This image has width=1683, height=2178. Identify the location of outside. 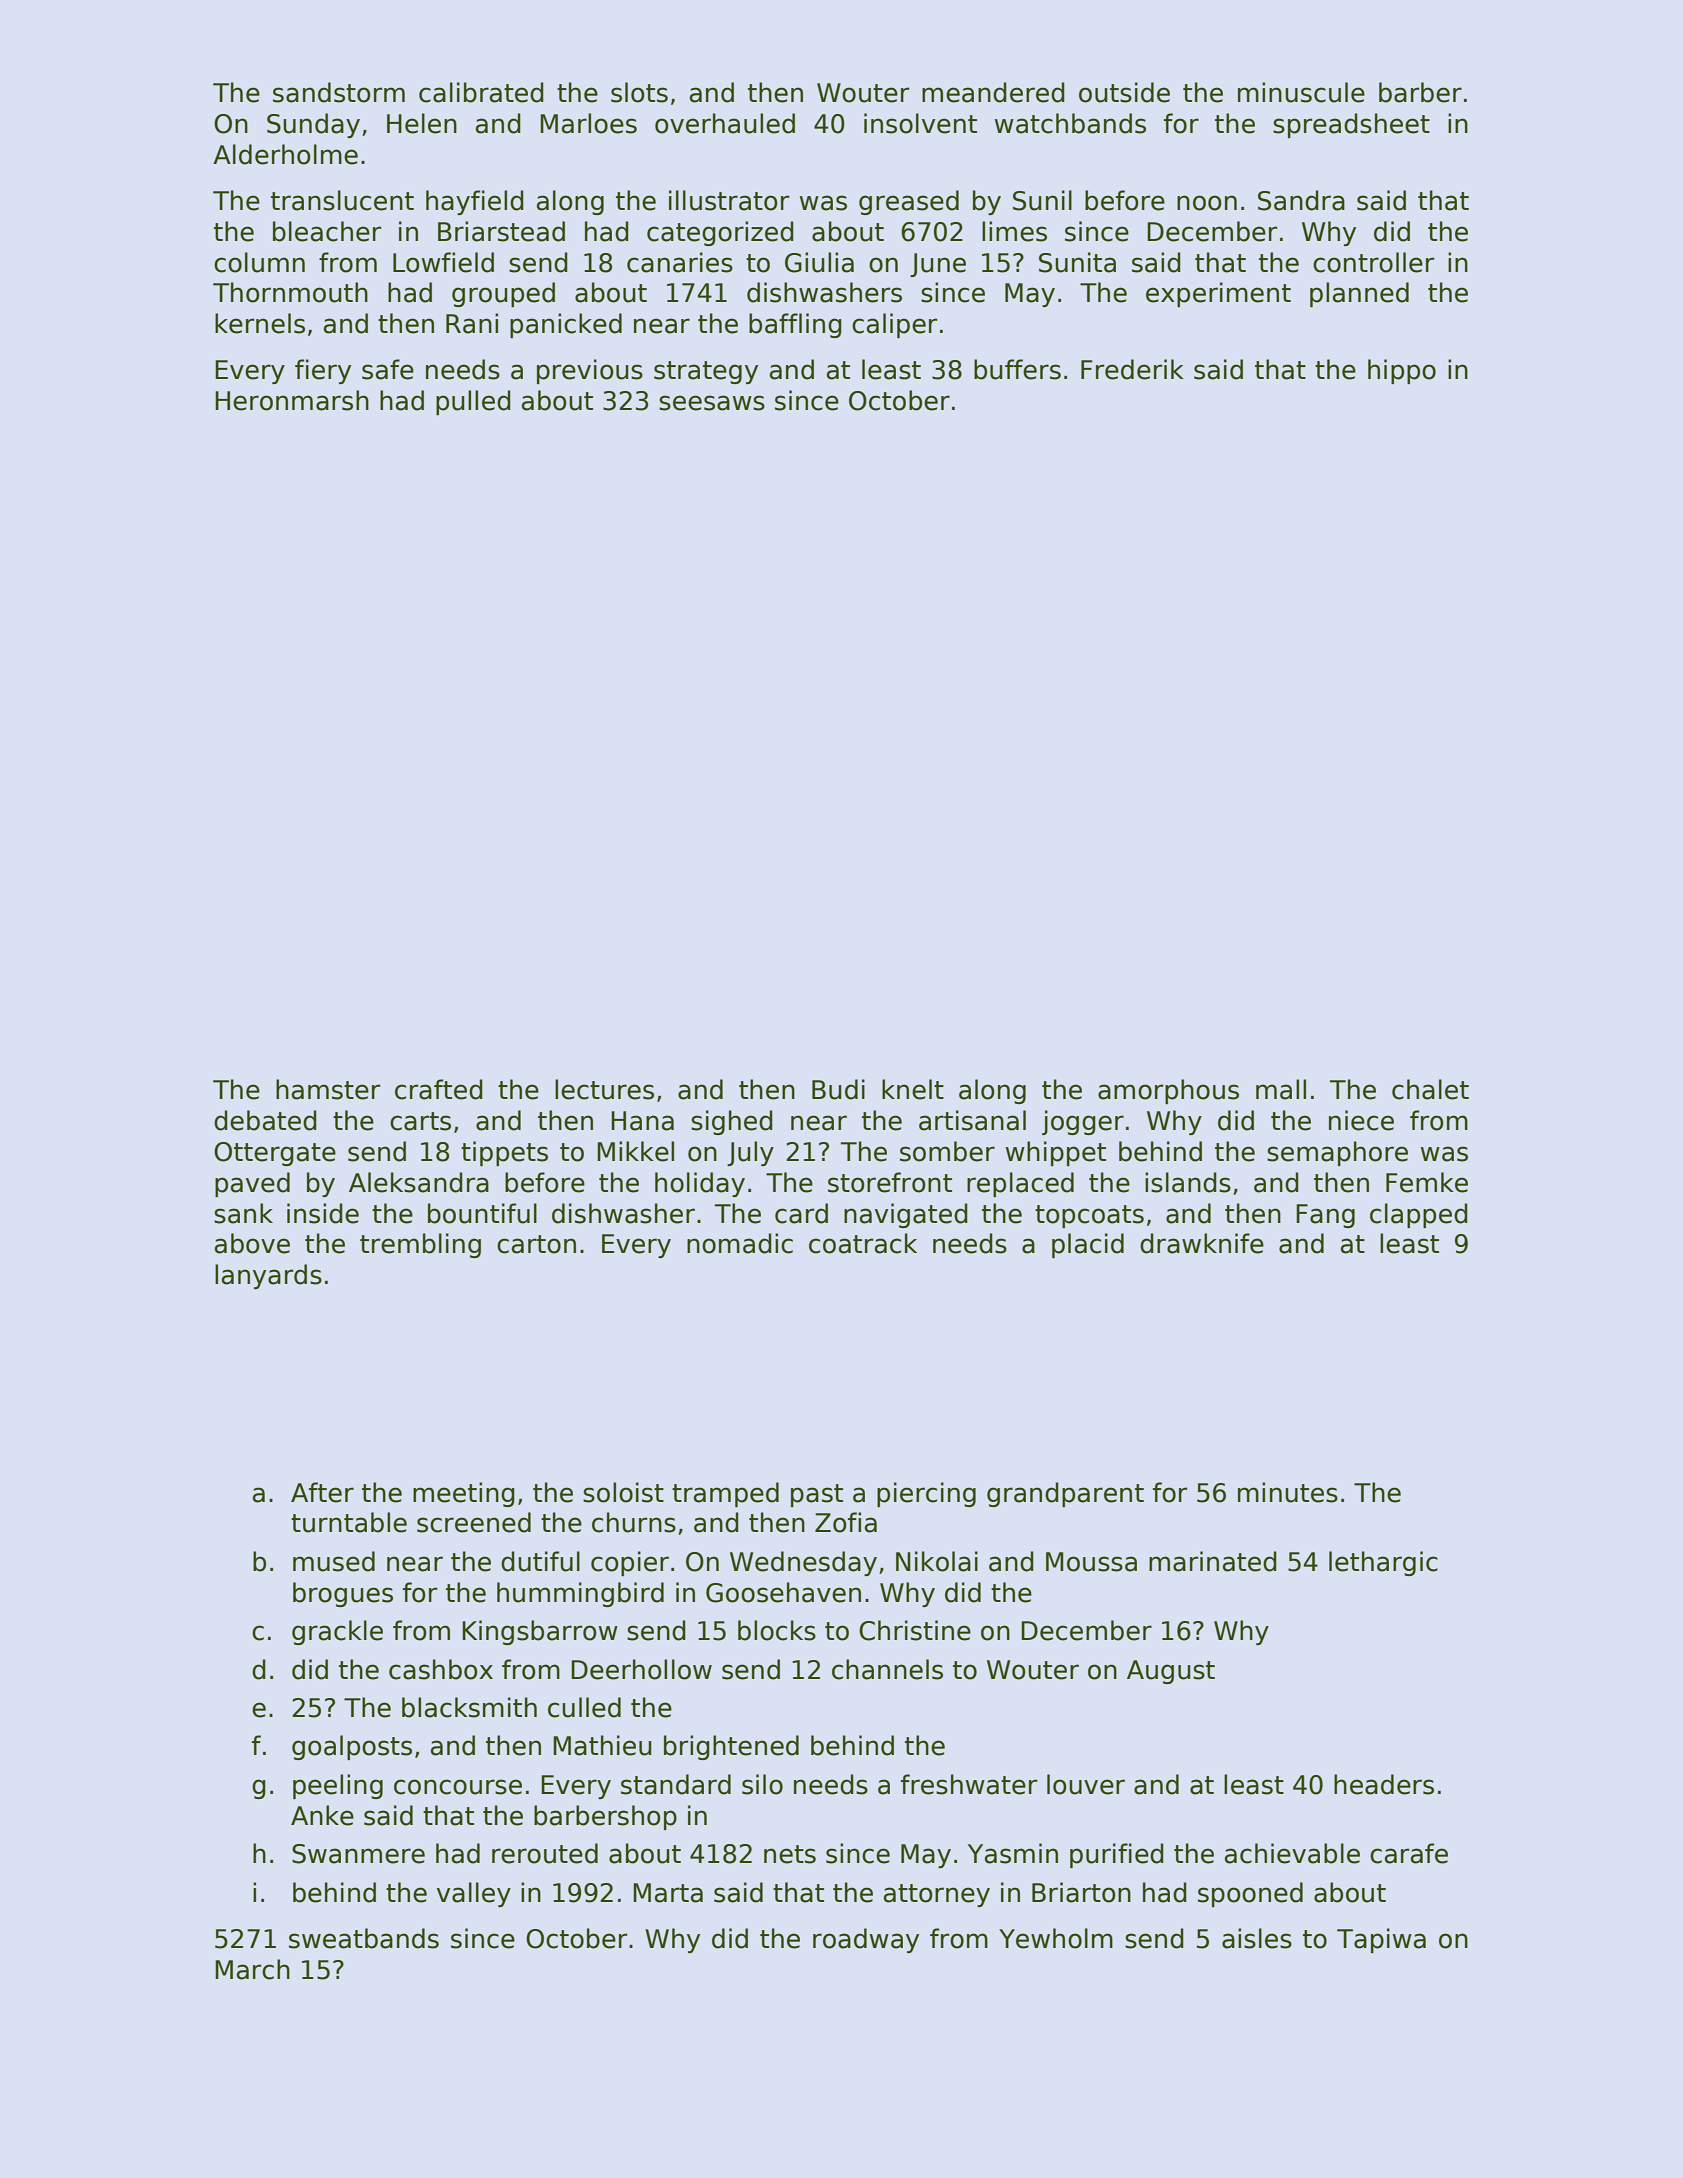
(1124, 92).
